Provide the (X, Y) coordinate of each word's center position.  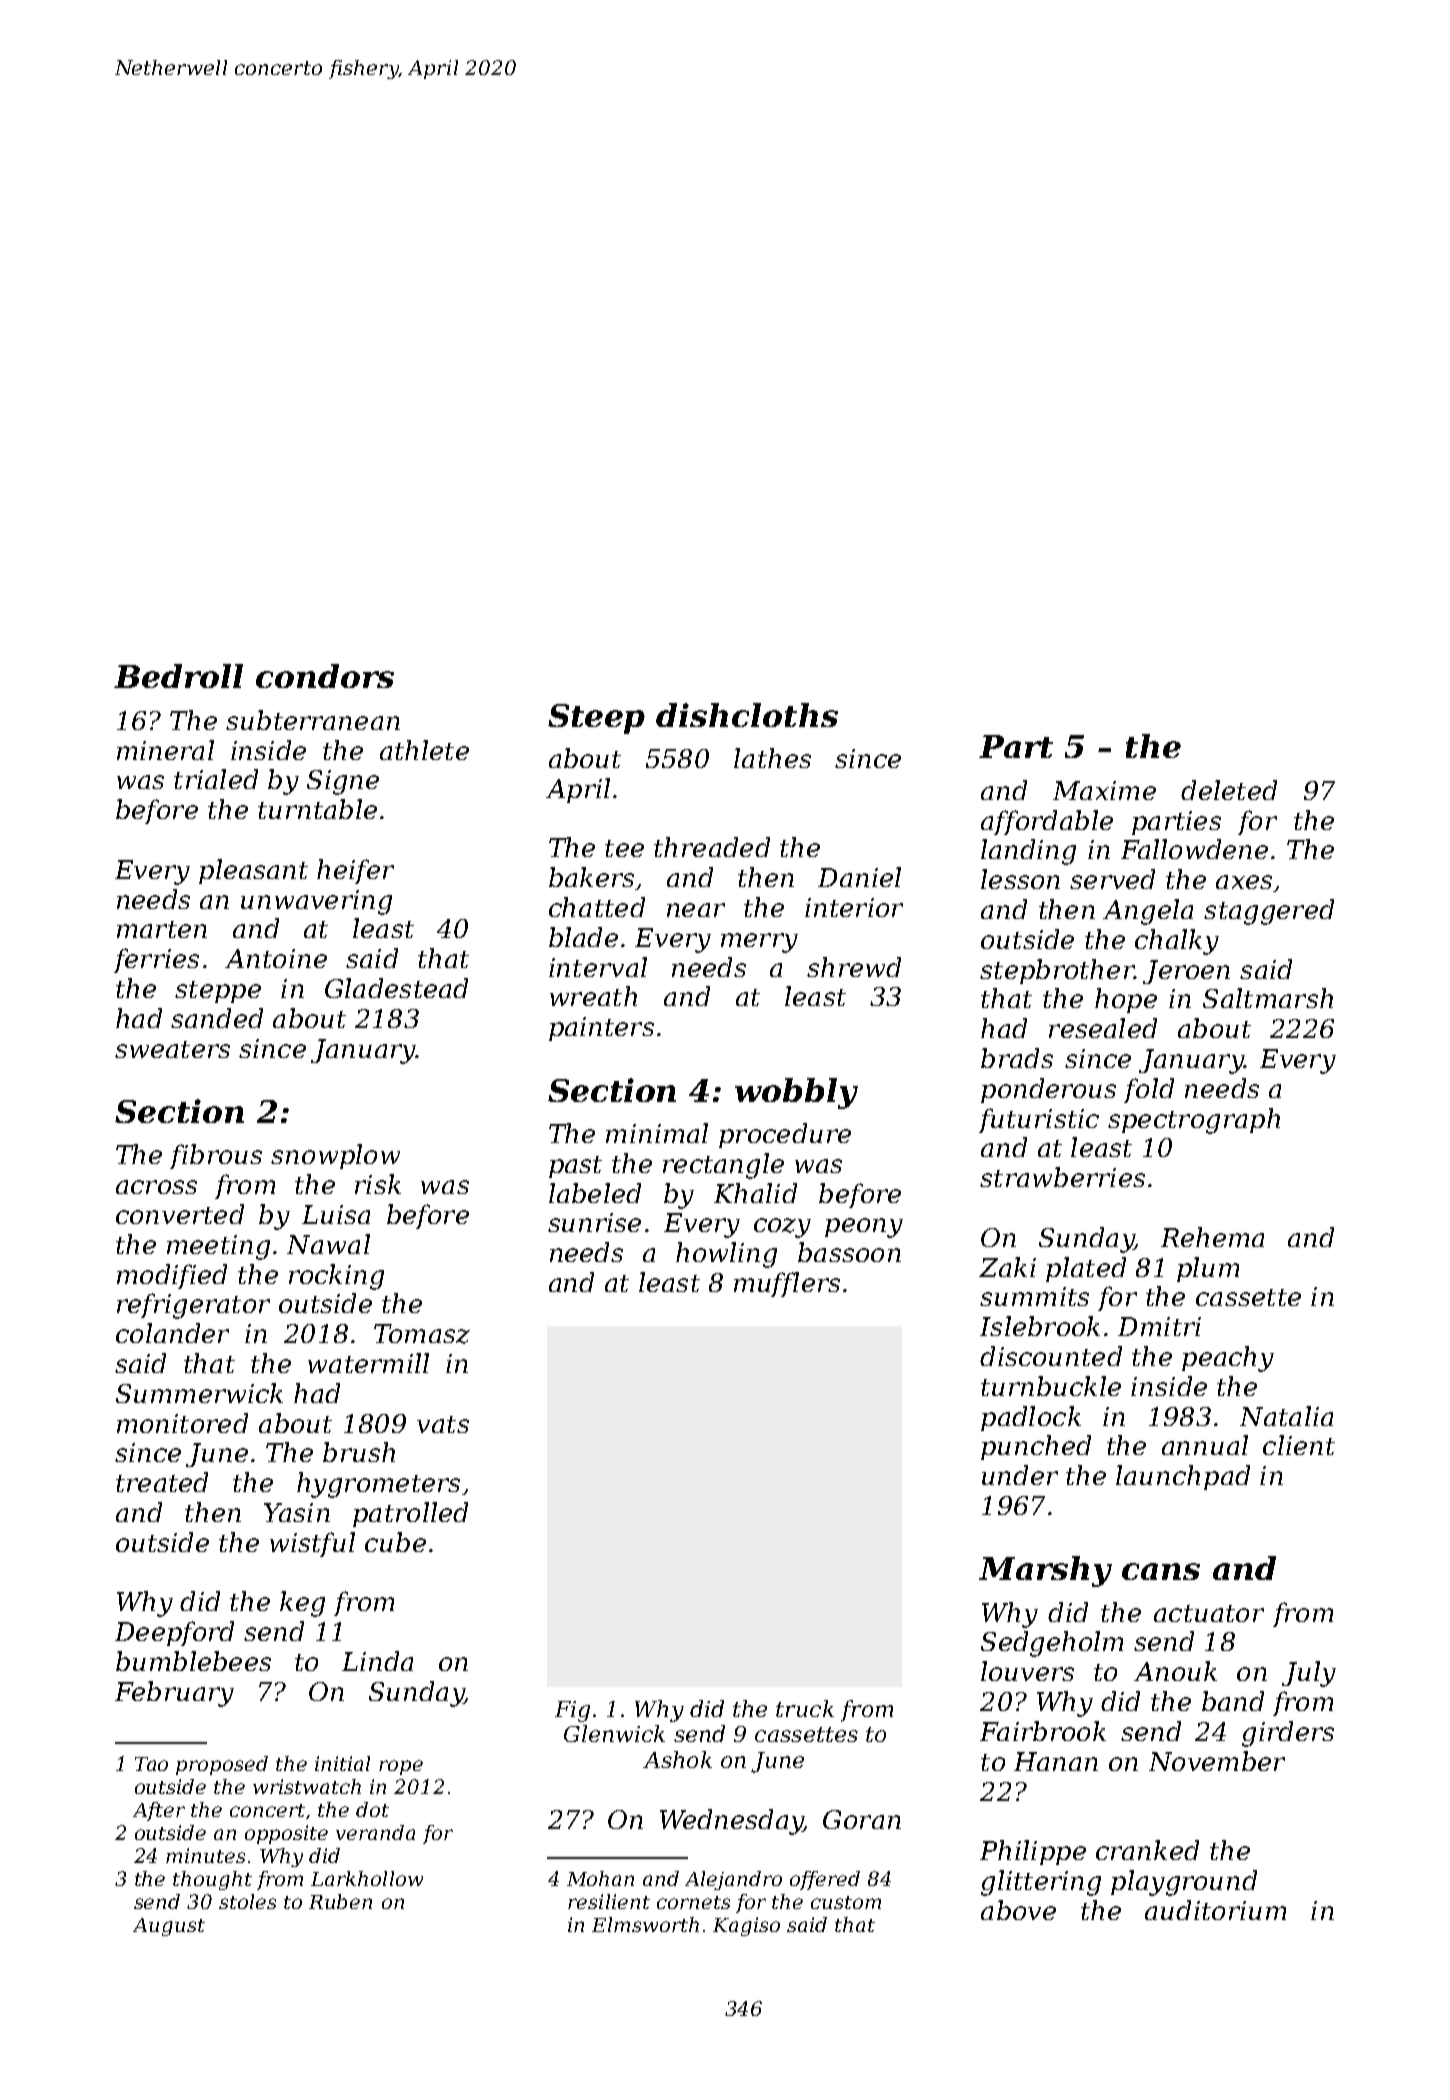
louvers (1027, 1671)
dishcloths (747, 715)
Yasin (297, 1512)
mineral (165, 750)
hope (1126, 1000)
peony (864, 1228)
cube (395, 1542)
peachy (1228, 1359)
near (696, 910)
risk (378, 1184)
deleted (1229, 790)
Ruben (340, 1901)
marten (162, 929)
